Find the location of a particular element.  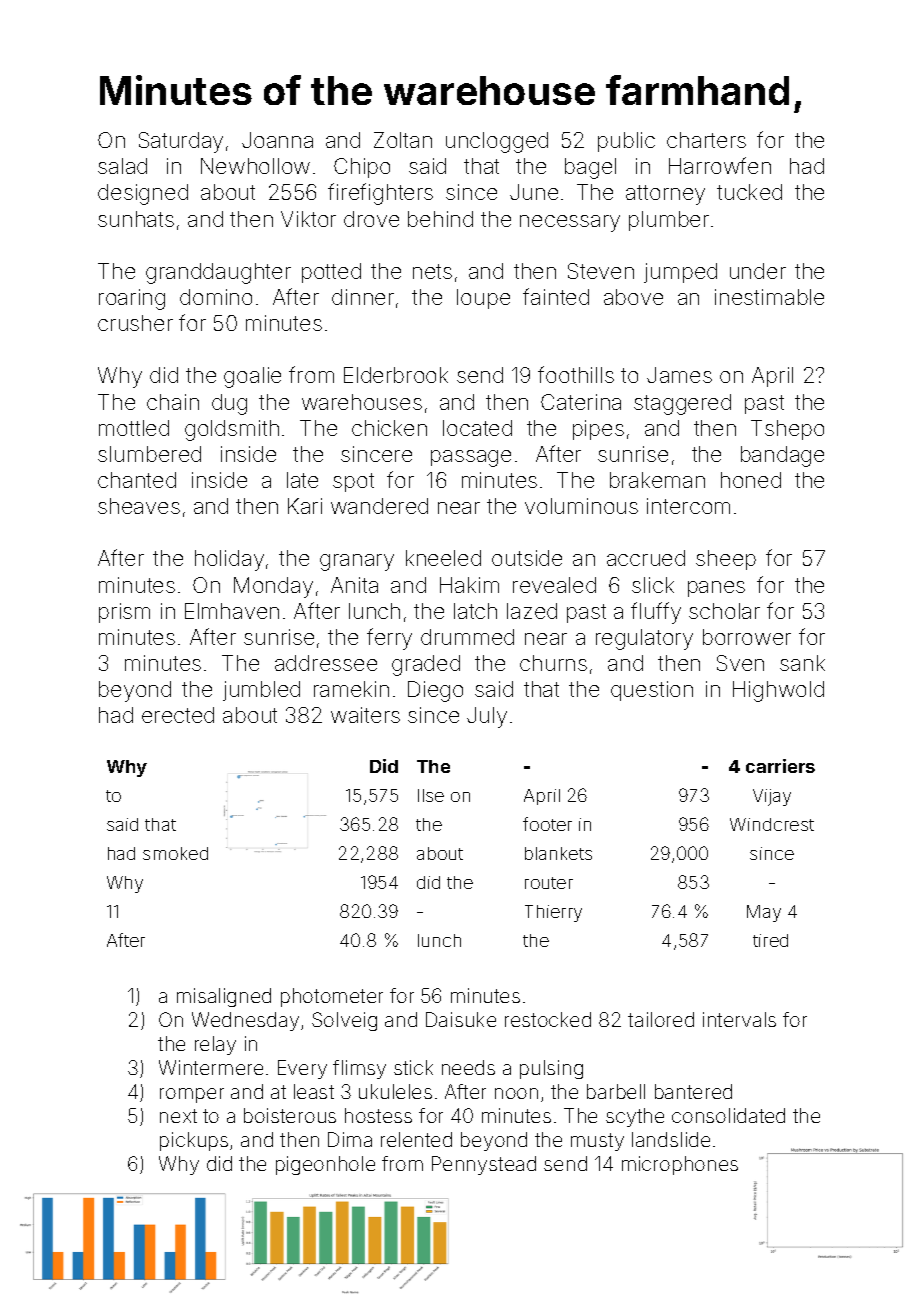

ferry is located at coordinates (389, 639).
